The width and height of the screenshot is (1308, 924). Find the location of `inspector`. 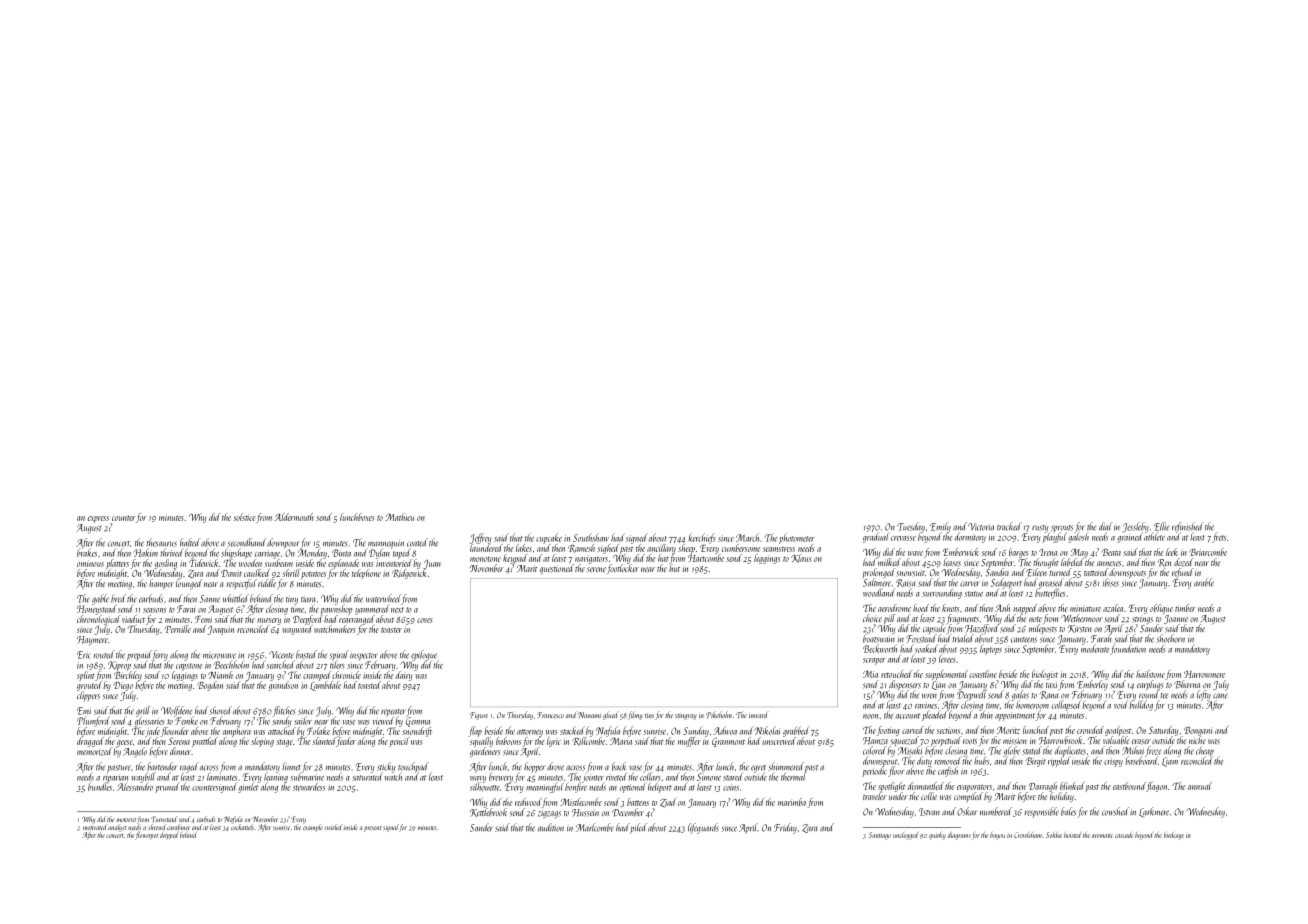

inspector is located at coordinates (364, 657).
